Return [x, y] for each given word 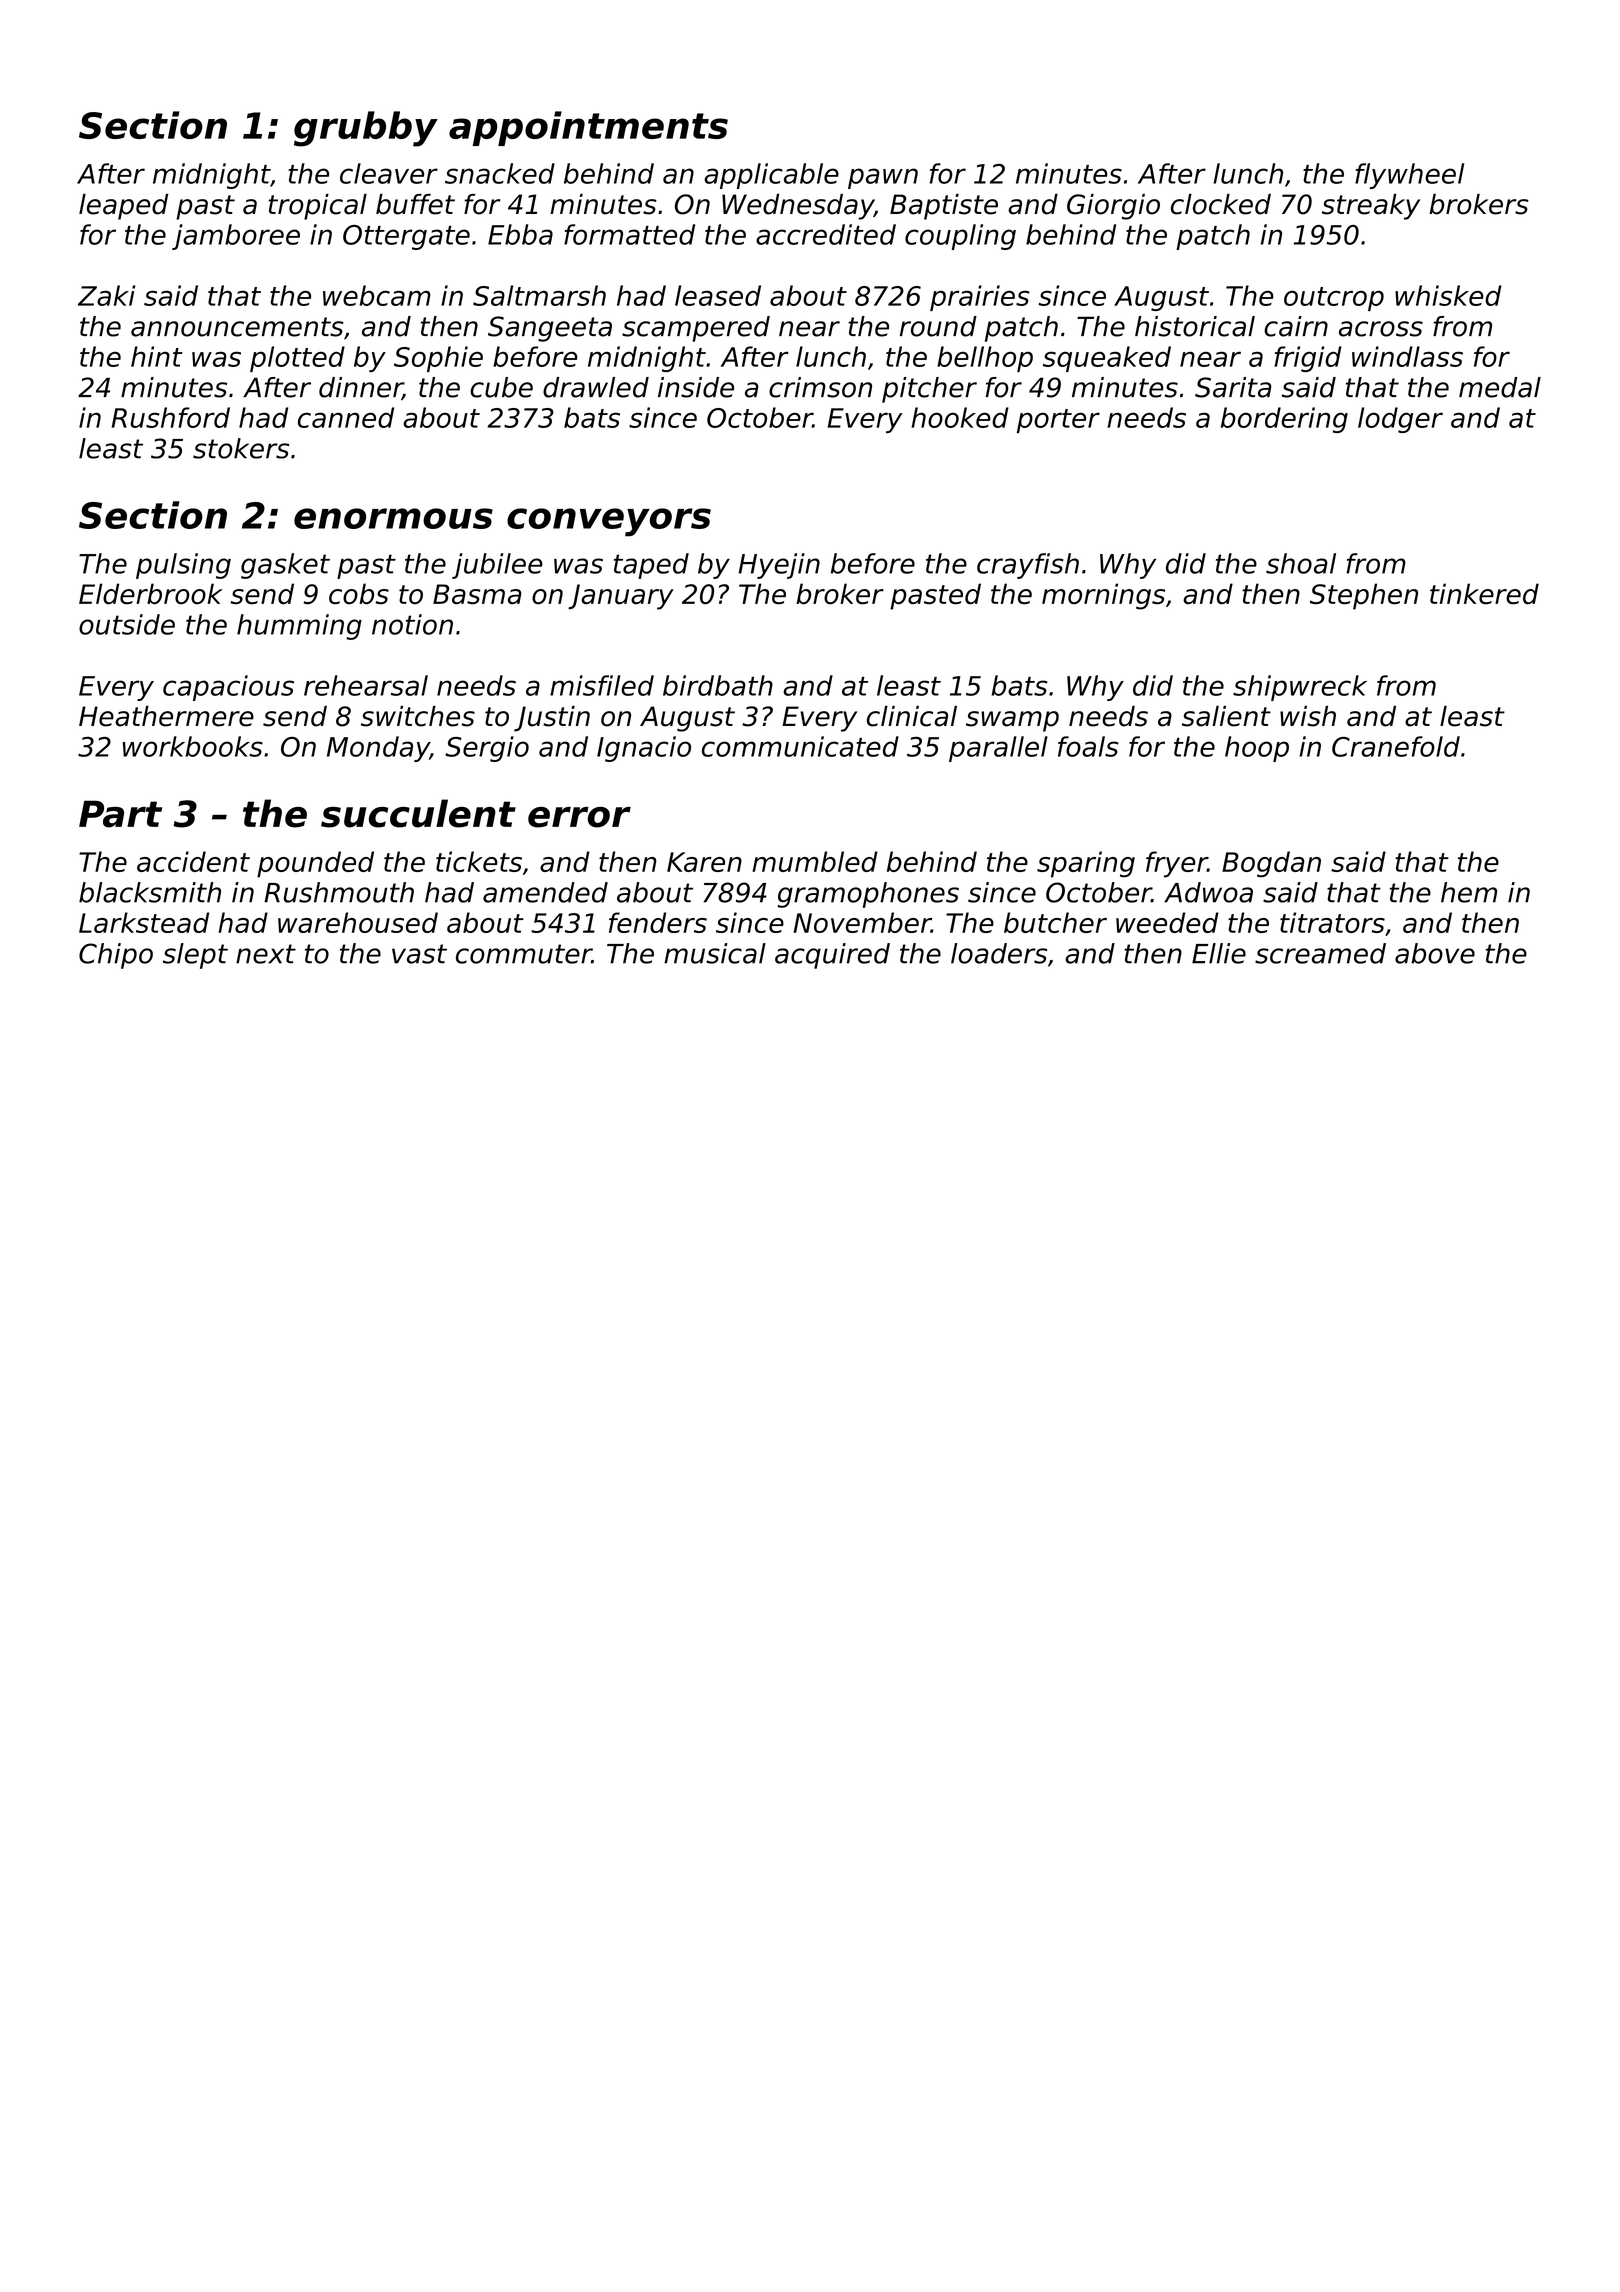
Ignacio [644, 749]
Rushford [170, 417]
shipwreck [1300, 688]
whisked [1448, 295]
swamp [1012, 721]
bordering [1284, 420]
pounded [315, 864]
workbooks [193, 746]
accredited [826, 234]
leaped [123, 207]
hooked [960, 417]
